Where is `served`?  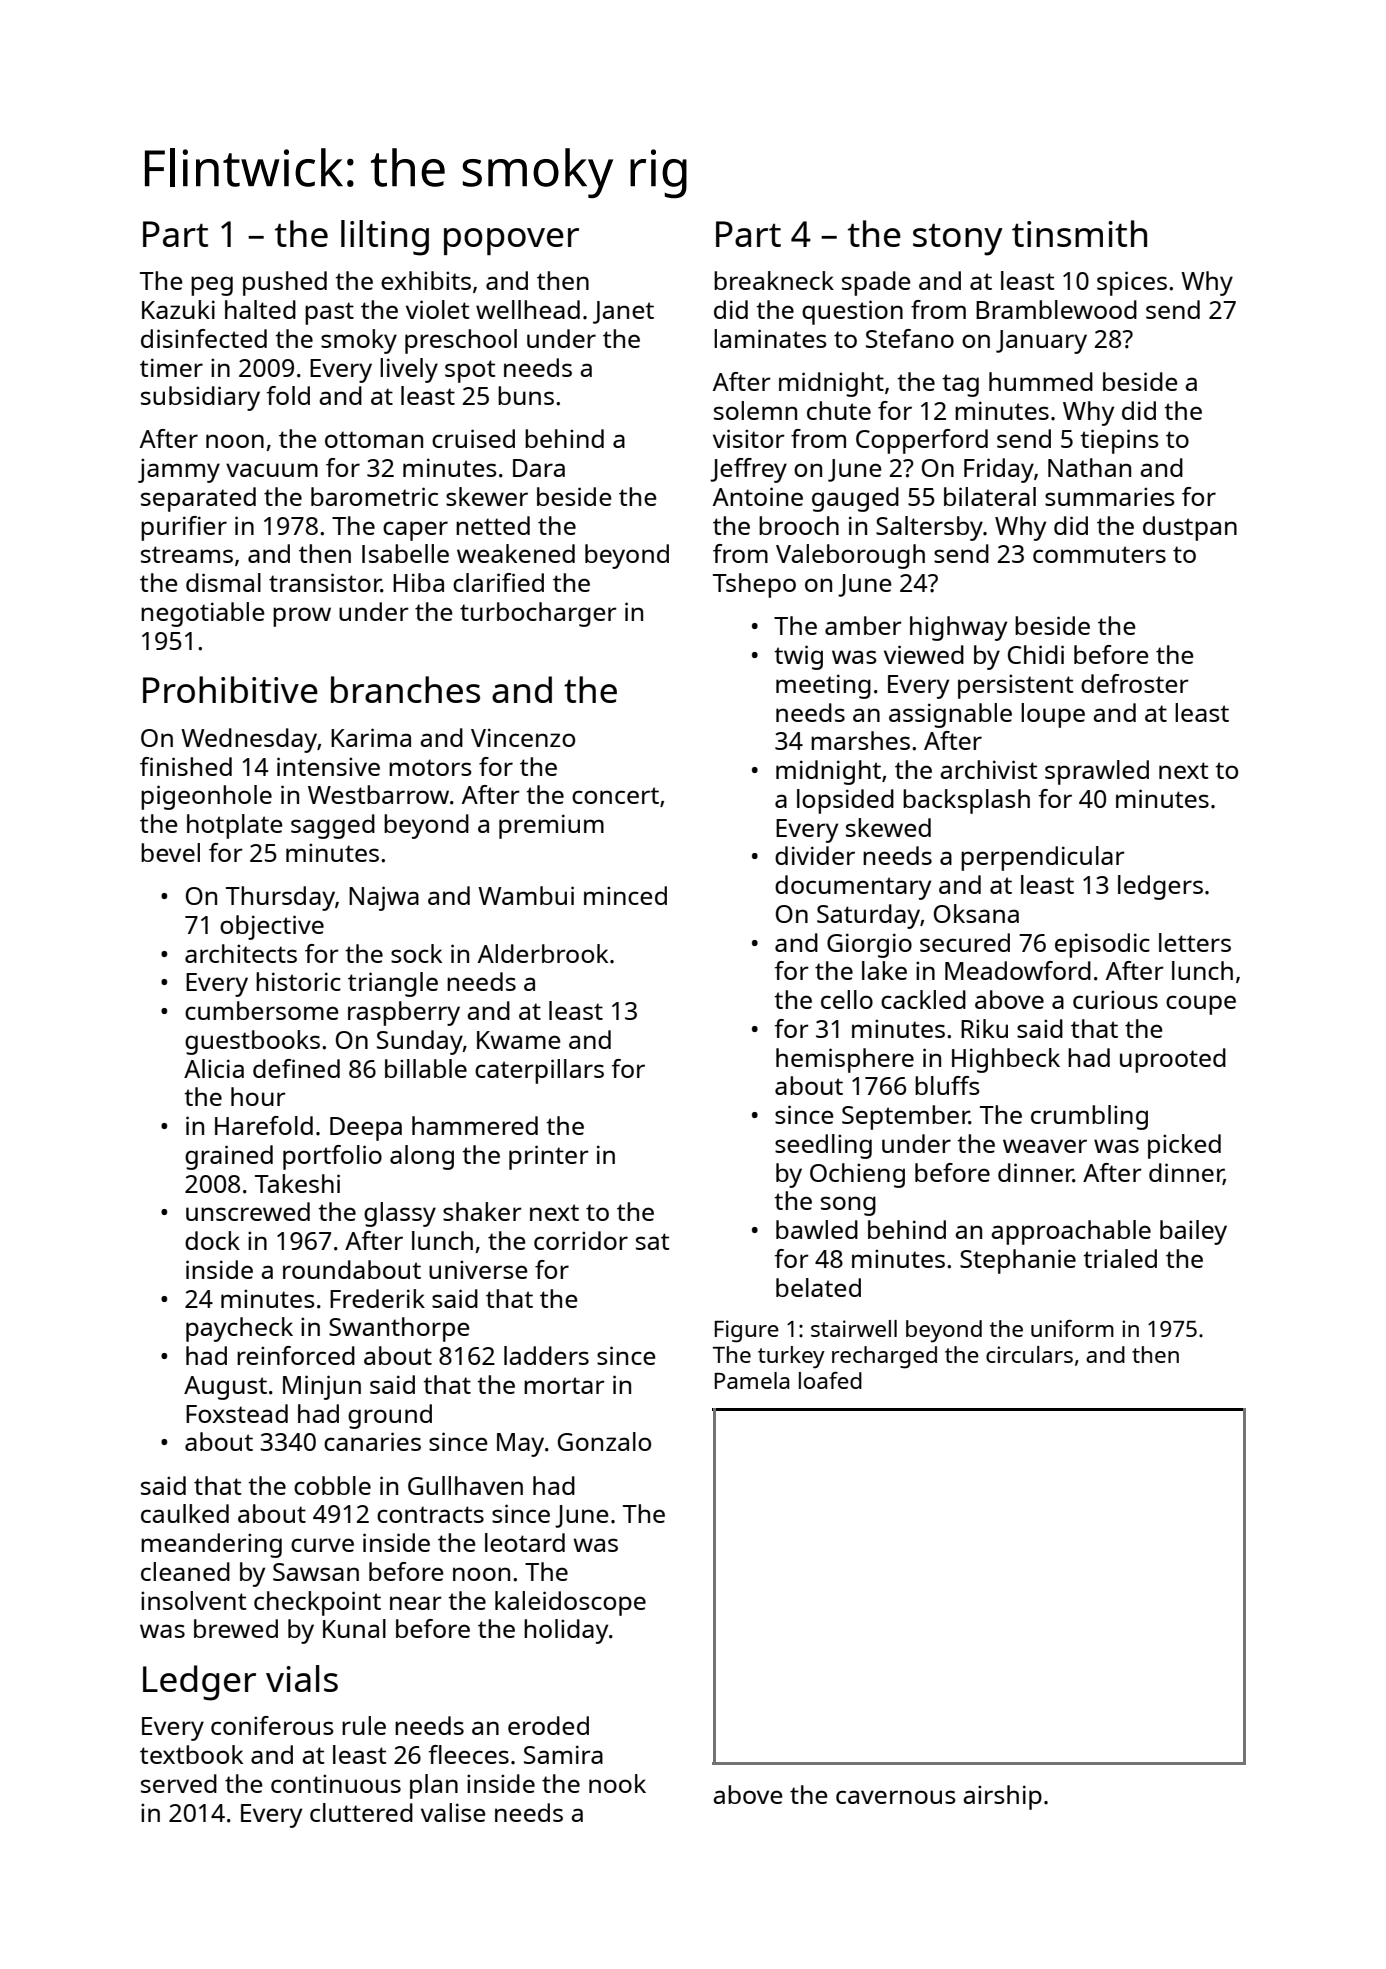 served is located at coordinates (179, 1783).
